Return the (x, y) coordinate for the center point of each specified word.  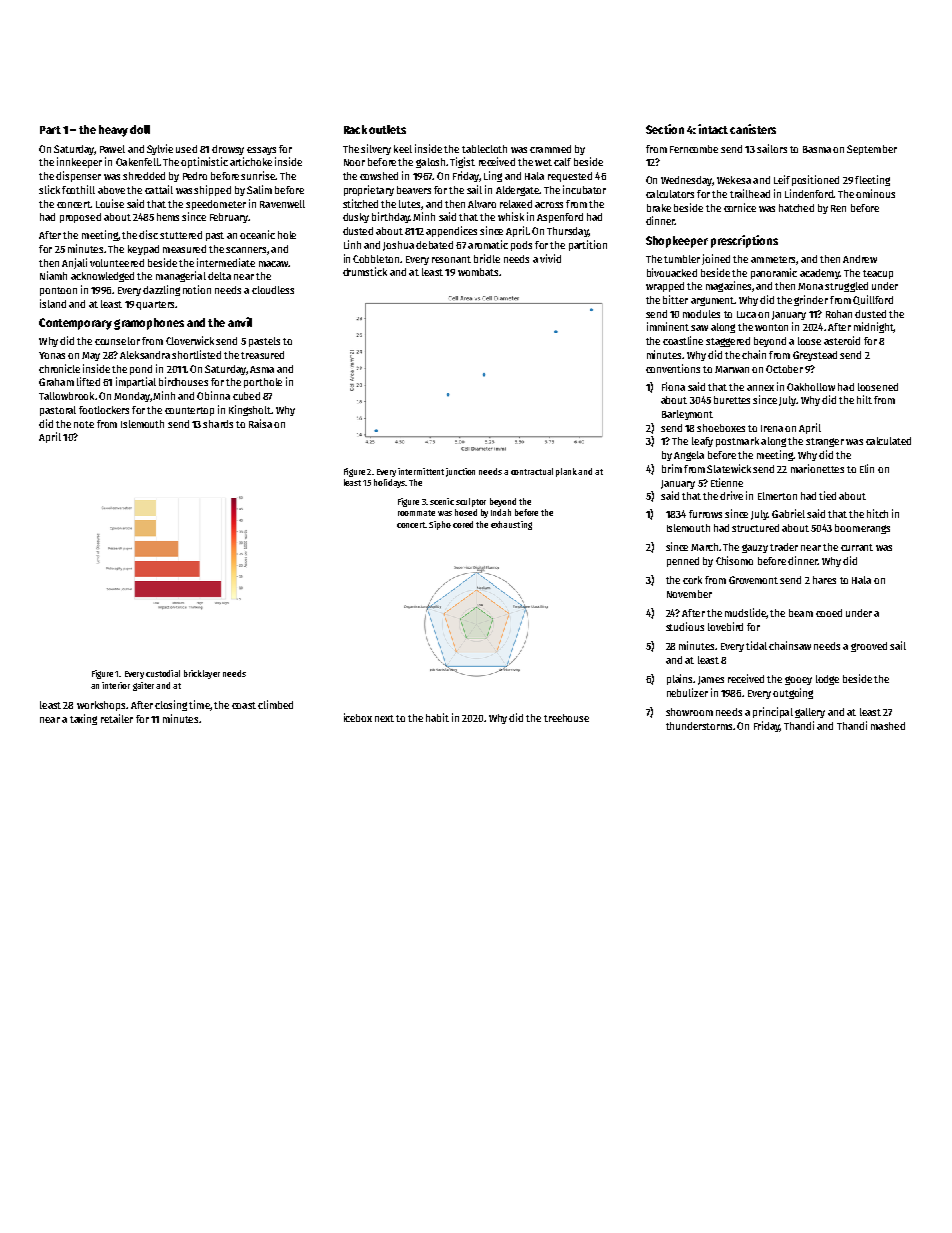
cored (463, 524)
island (53, 303)
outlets (387, 129)
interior (116, 685)
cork (692, 580)
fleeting (872, 180)
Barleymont (687, 415)
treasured (262, 355)
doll (140, 129)
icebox (358, 717)
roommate (416, 513)
